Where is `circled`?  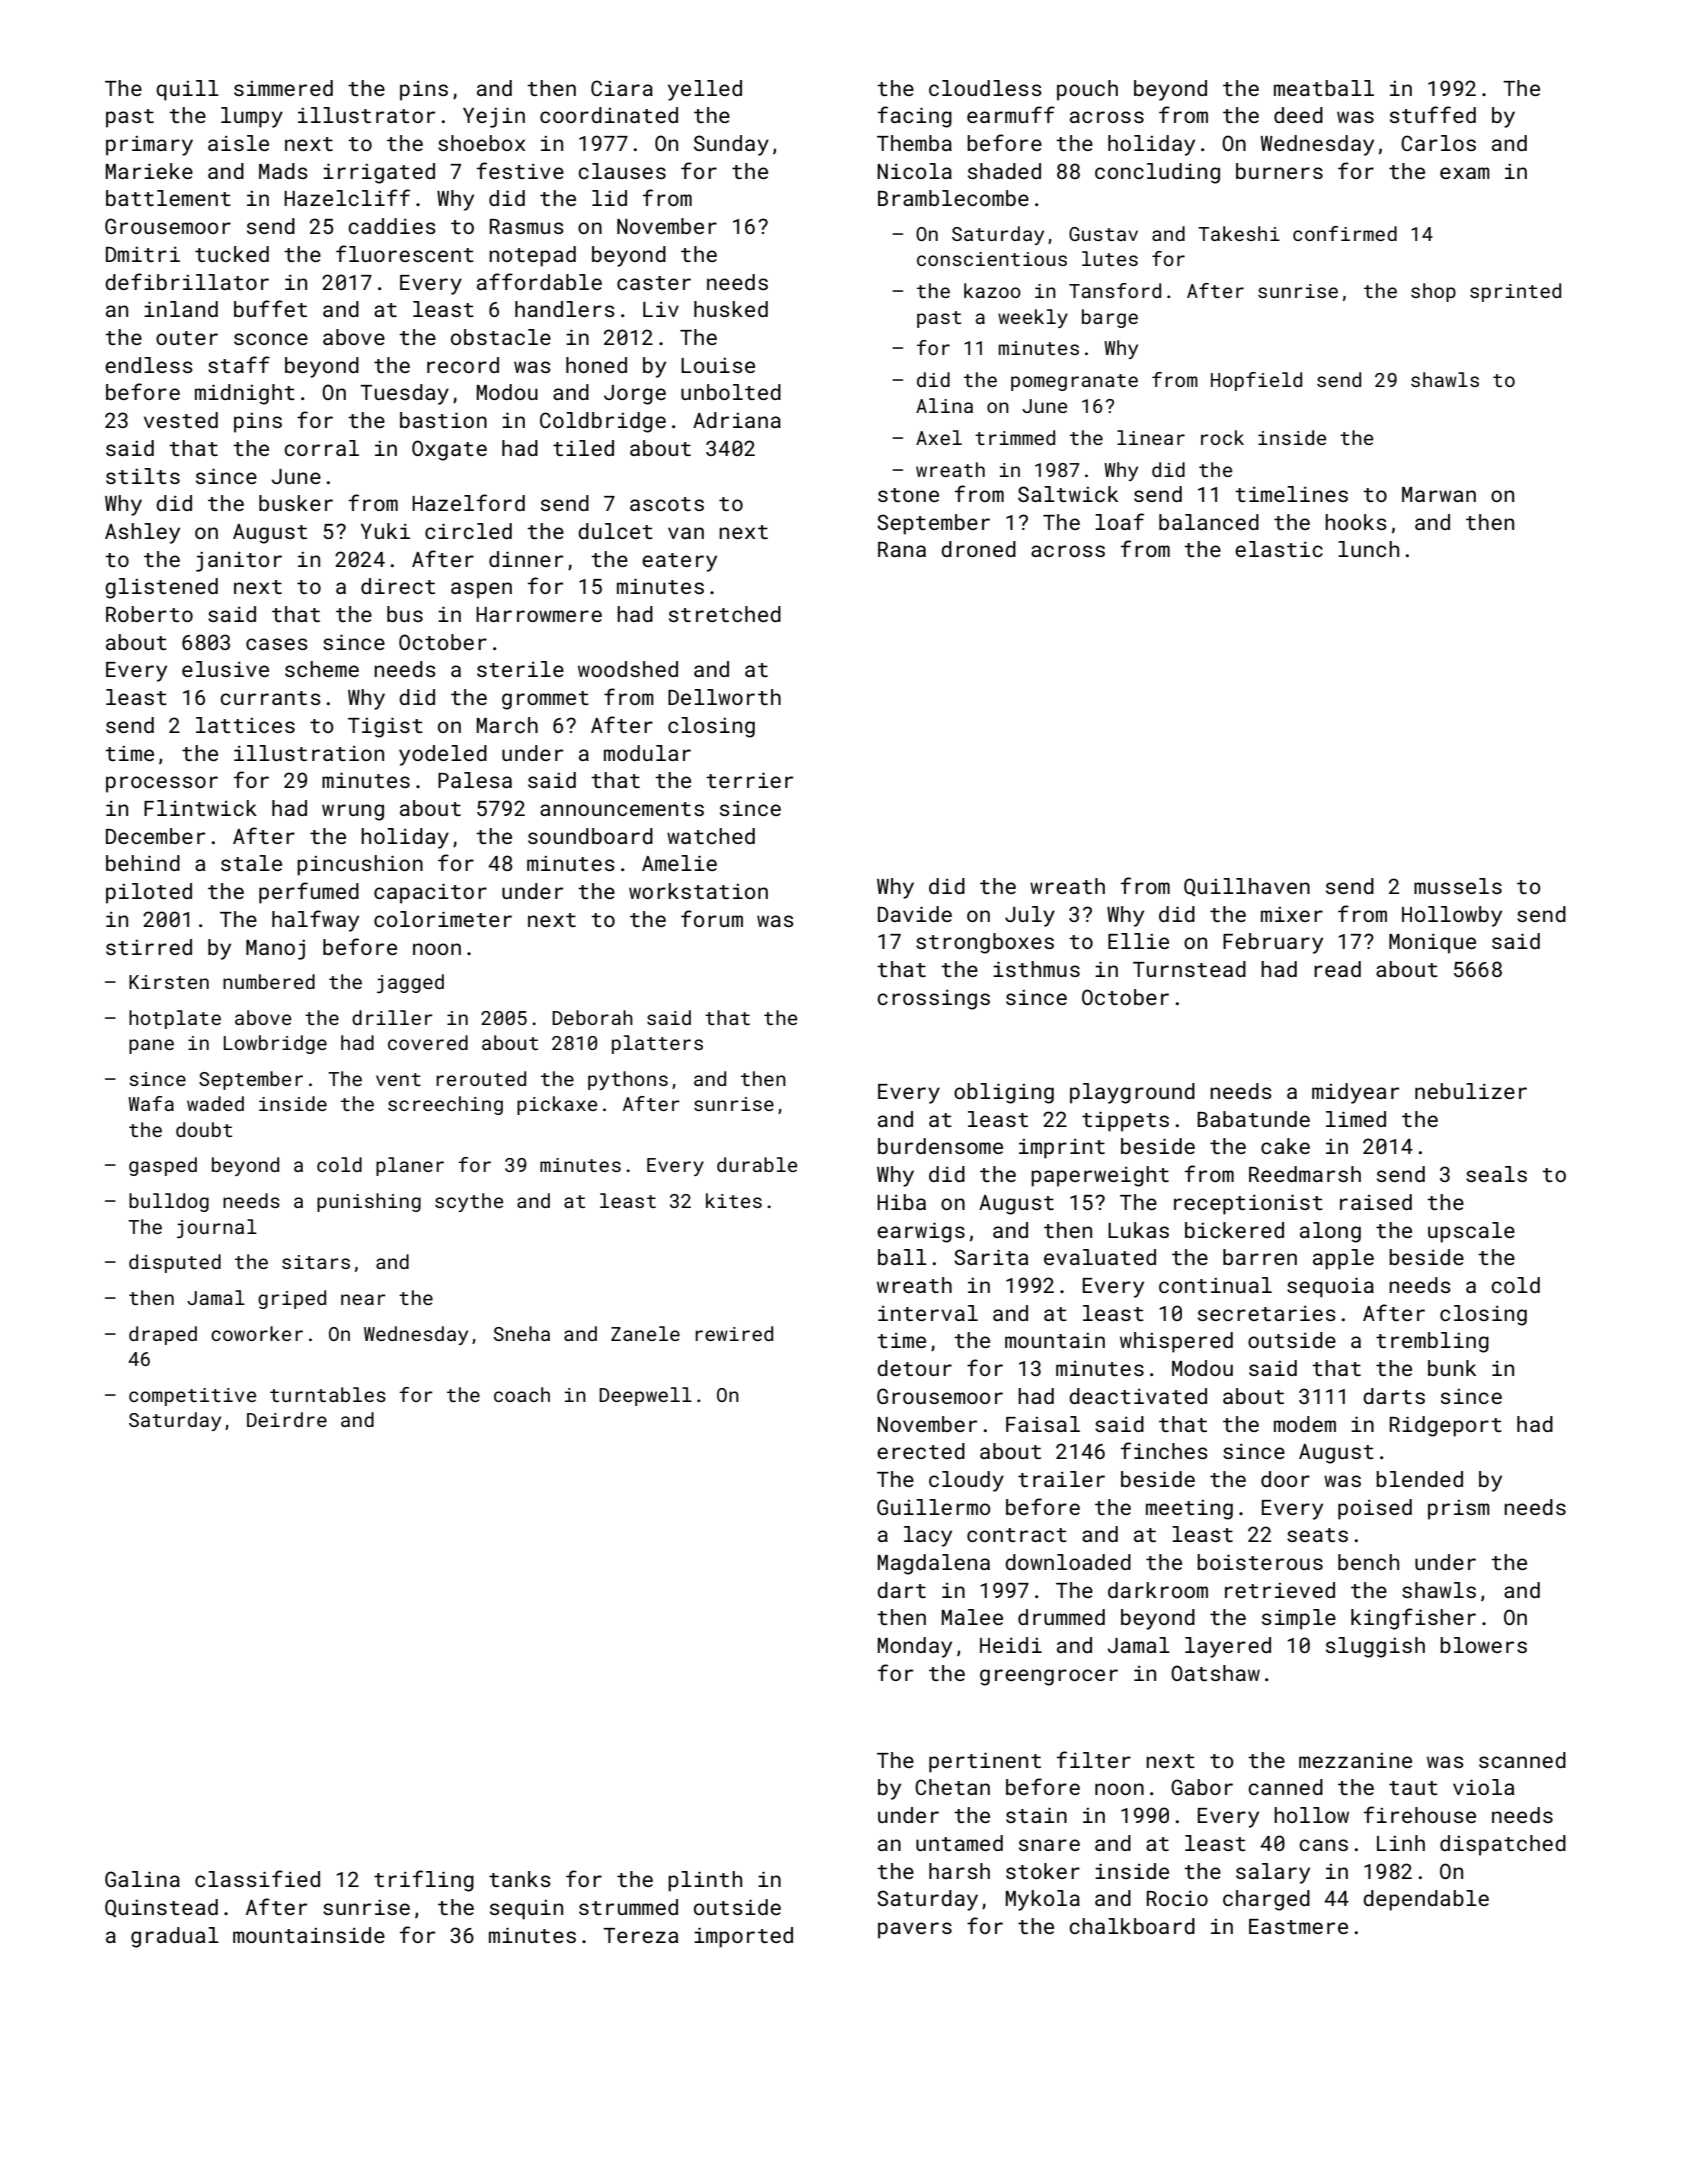 circled is located at coordinates (468, 531).
